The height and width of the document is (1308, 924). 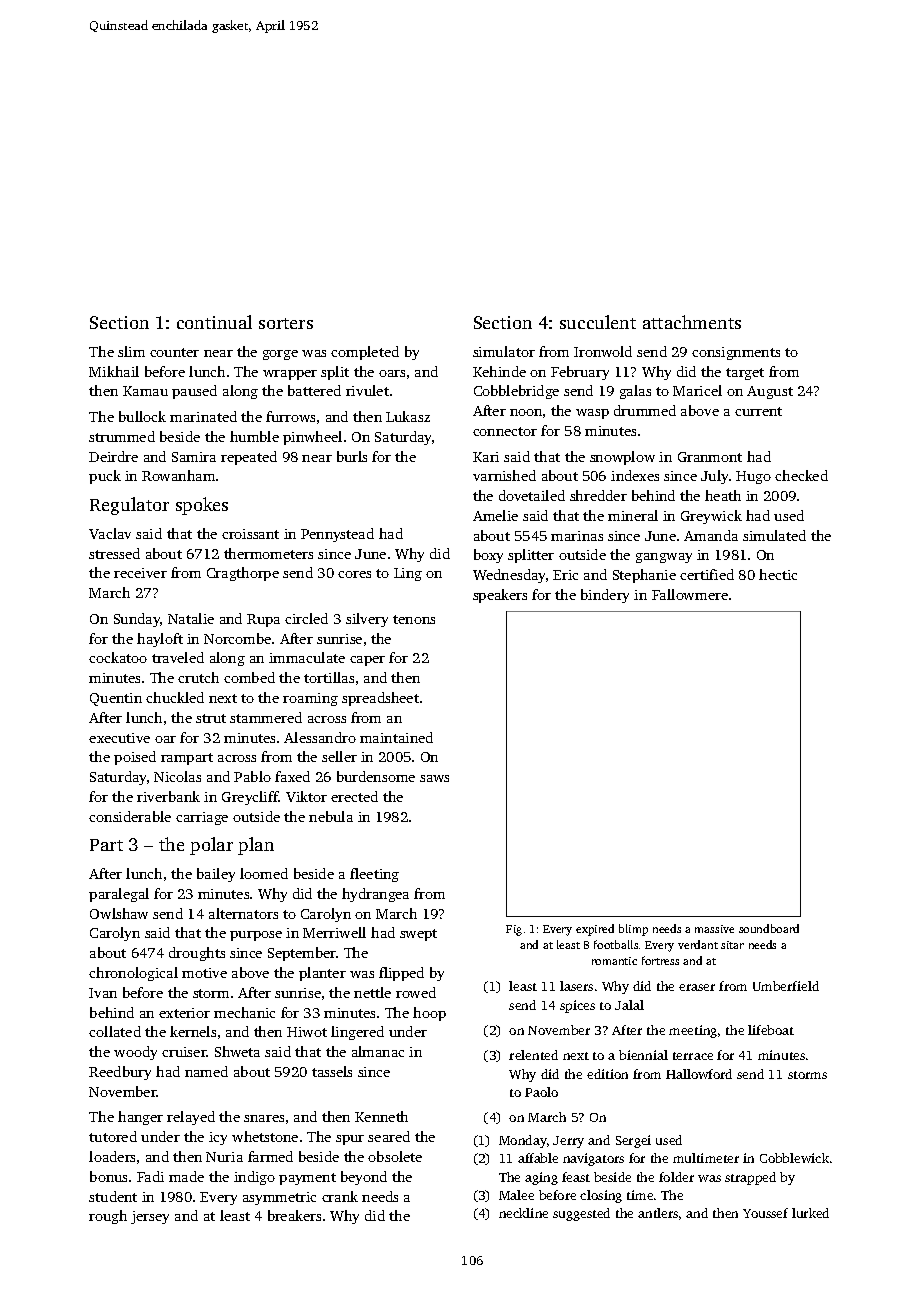 What do you see at coordinates (264, 873) in the document?
I see `loomed` at bounding box center [264, 873].
